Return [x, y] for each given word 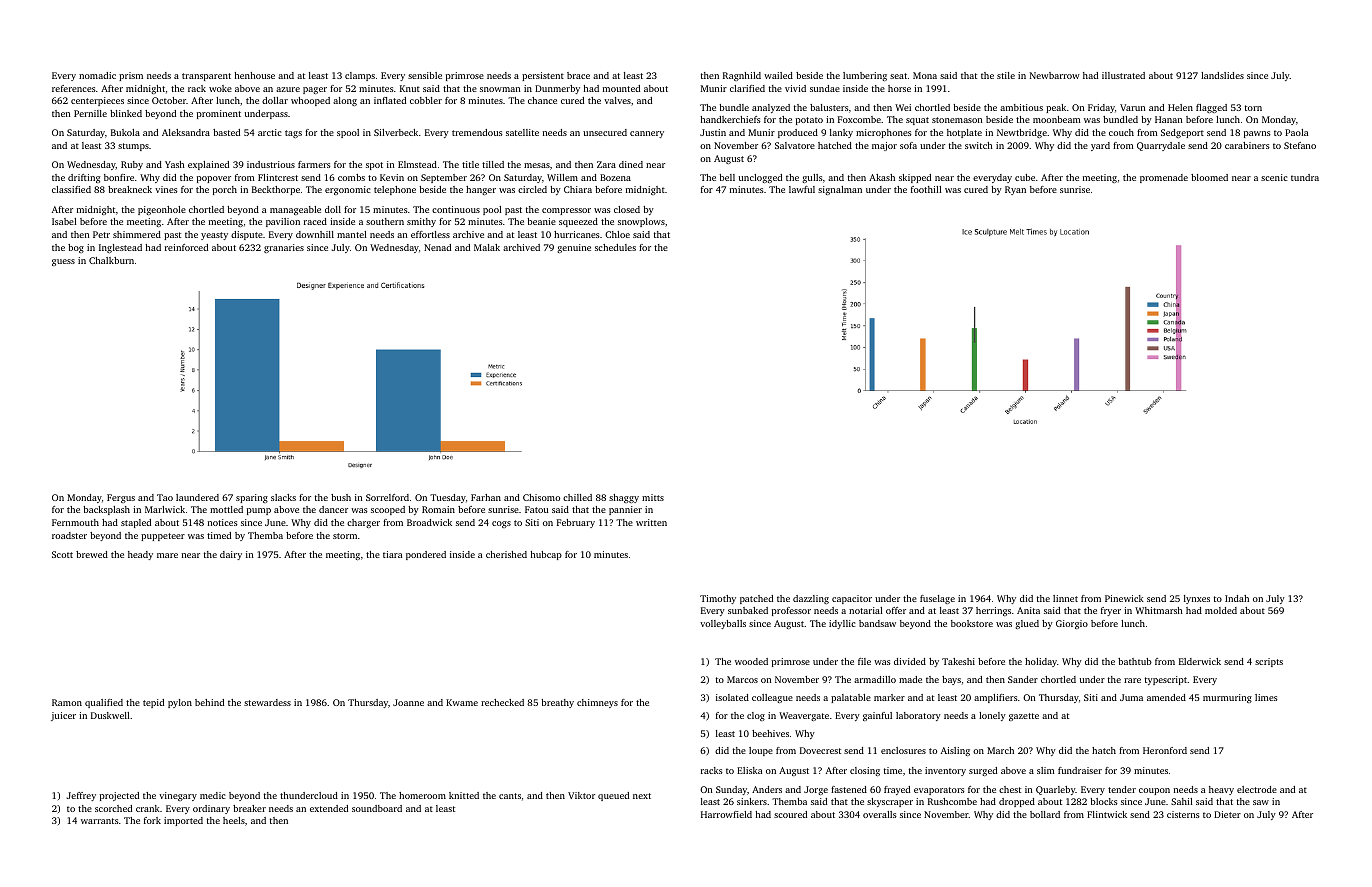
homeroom [422, 795]
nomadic [97, 75]
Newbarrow [1055, 75]
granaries [284, 248]
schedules [615, 247]
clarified [747, 88]
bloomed [1209, 177]
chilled [577, 497]
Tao [165, 497]
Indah [1237, 598]
